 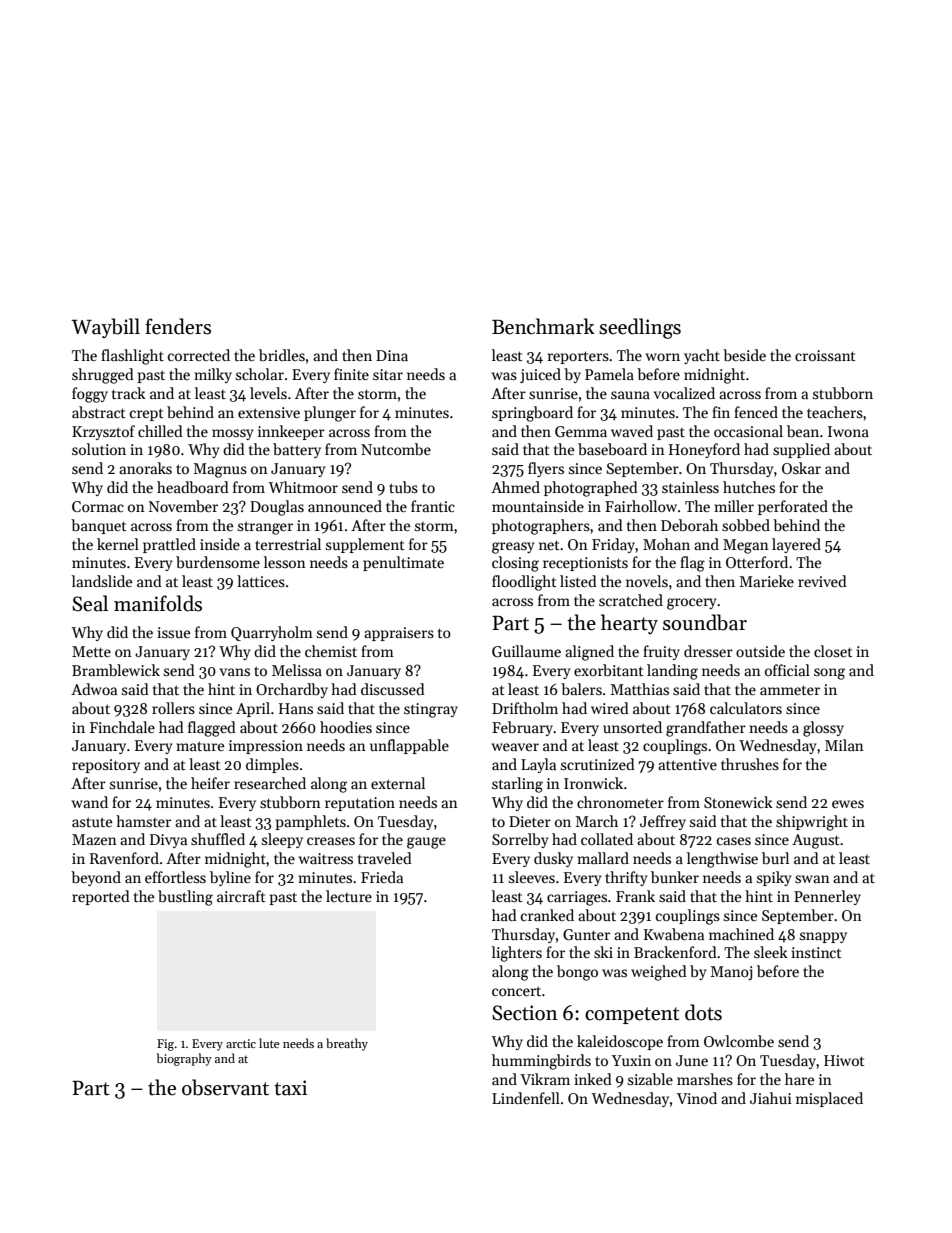 What do you see at coordinates (99, 449) in the image?
I see `solution` at bounding box center [99, 449].
